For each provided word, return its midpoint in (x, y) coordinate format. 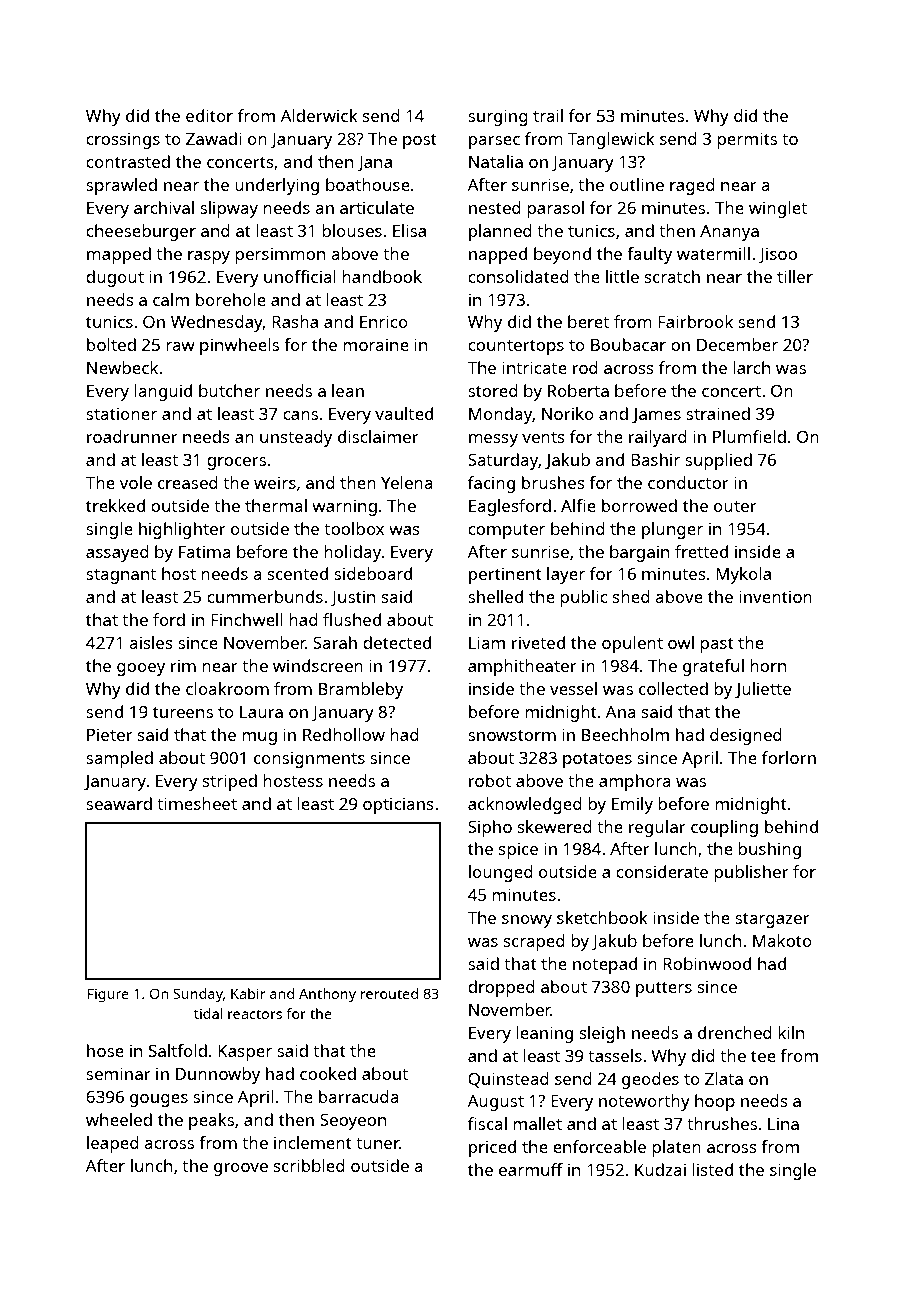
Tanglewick (611, 140)
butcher (229, 390)
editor (209, 115)
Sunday (198, 995)
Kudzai (660, 1169)
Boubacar (628, 344)
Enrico (384, 321)
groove (241, 1169)
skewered (555, 826)
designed (746, 736)
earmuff (531, 1169)
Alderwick (319, 115)
